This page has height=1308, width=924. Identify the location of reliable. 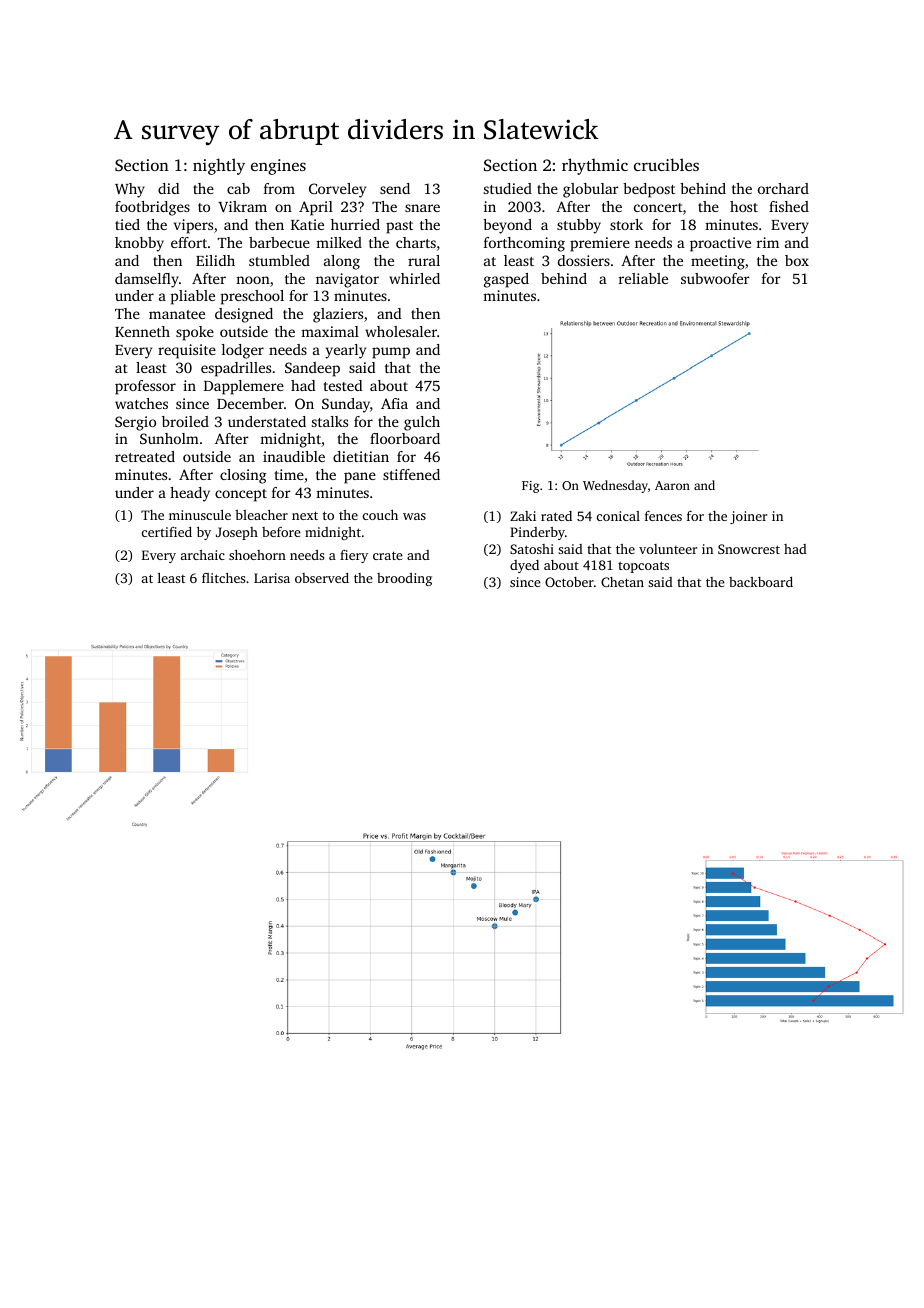
(643, 278).
